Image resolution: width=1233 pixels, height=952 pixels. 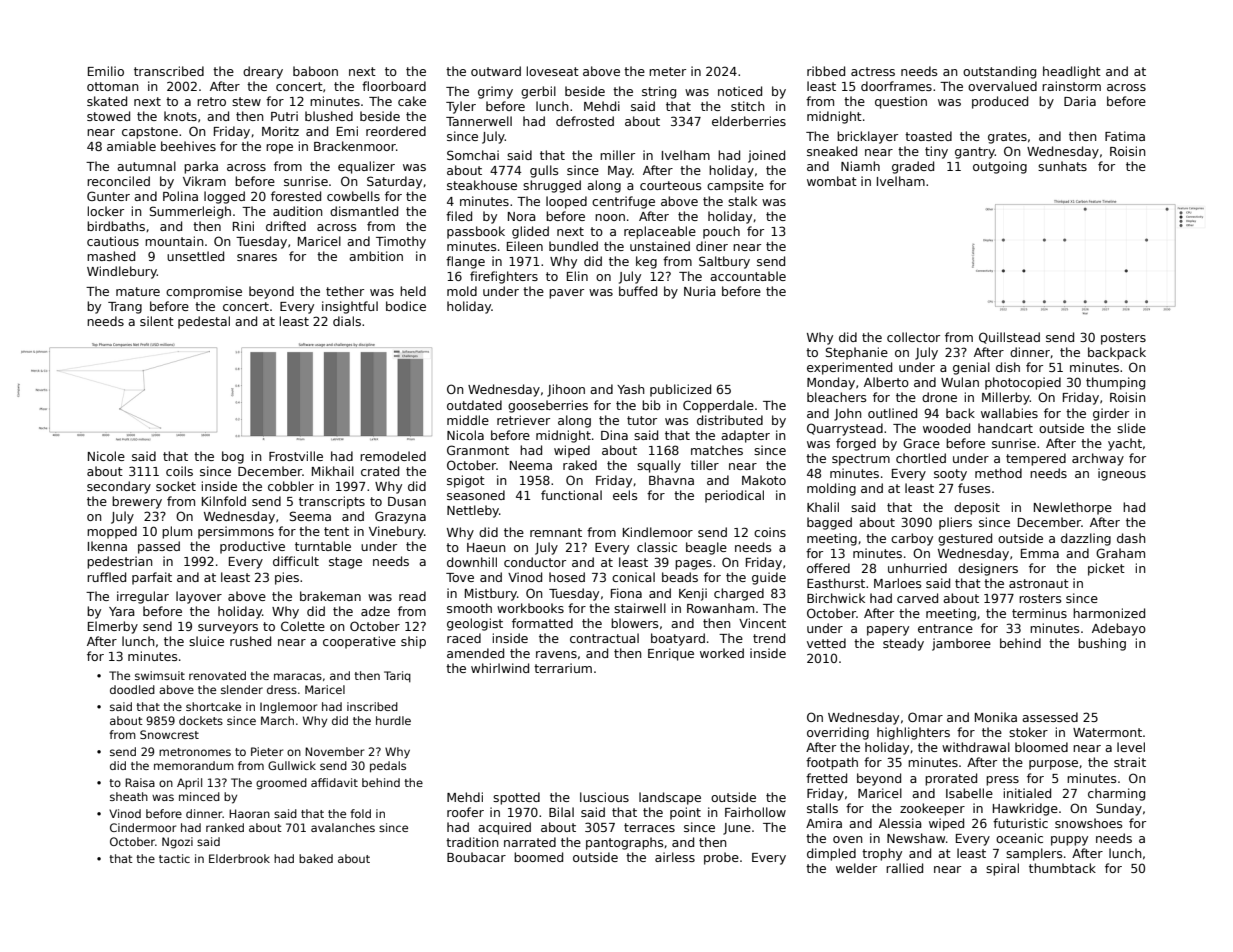 I want to click on rope, so click(x=279, y=149).
